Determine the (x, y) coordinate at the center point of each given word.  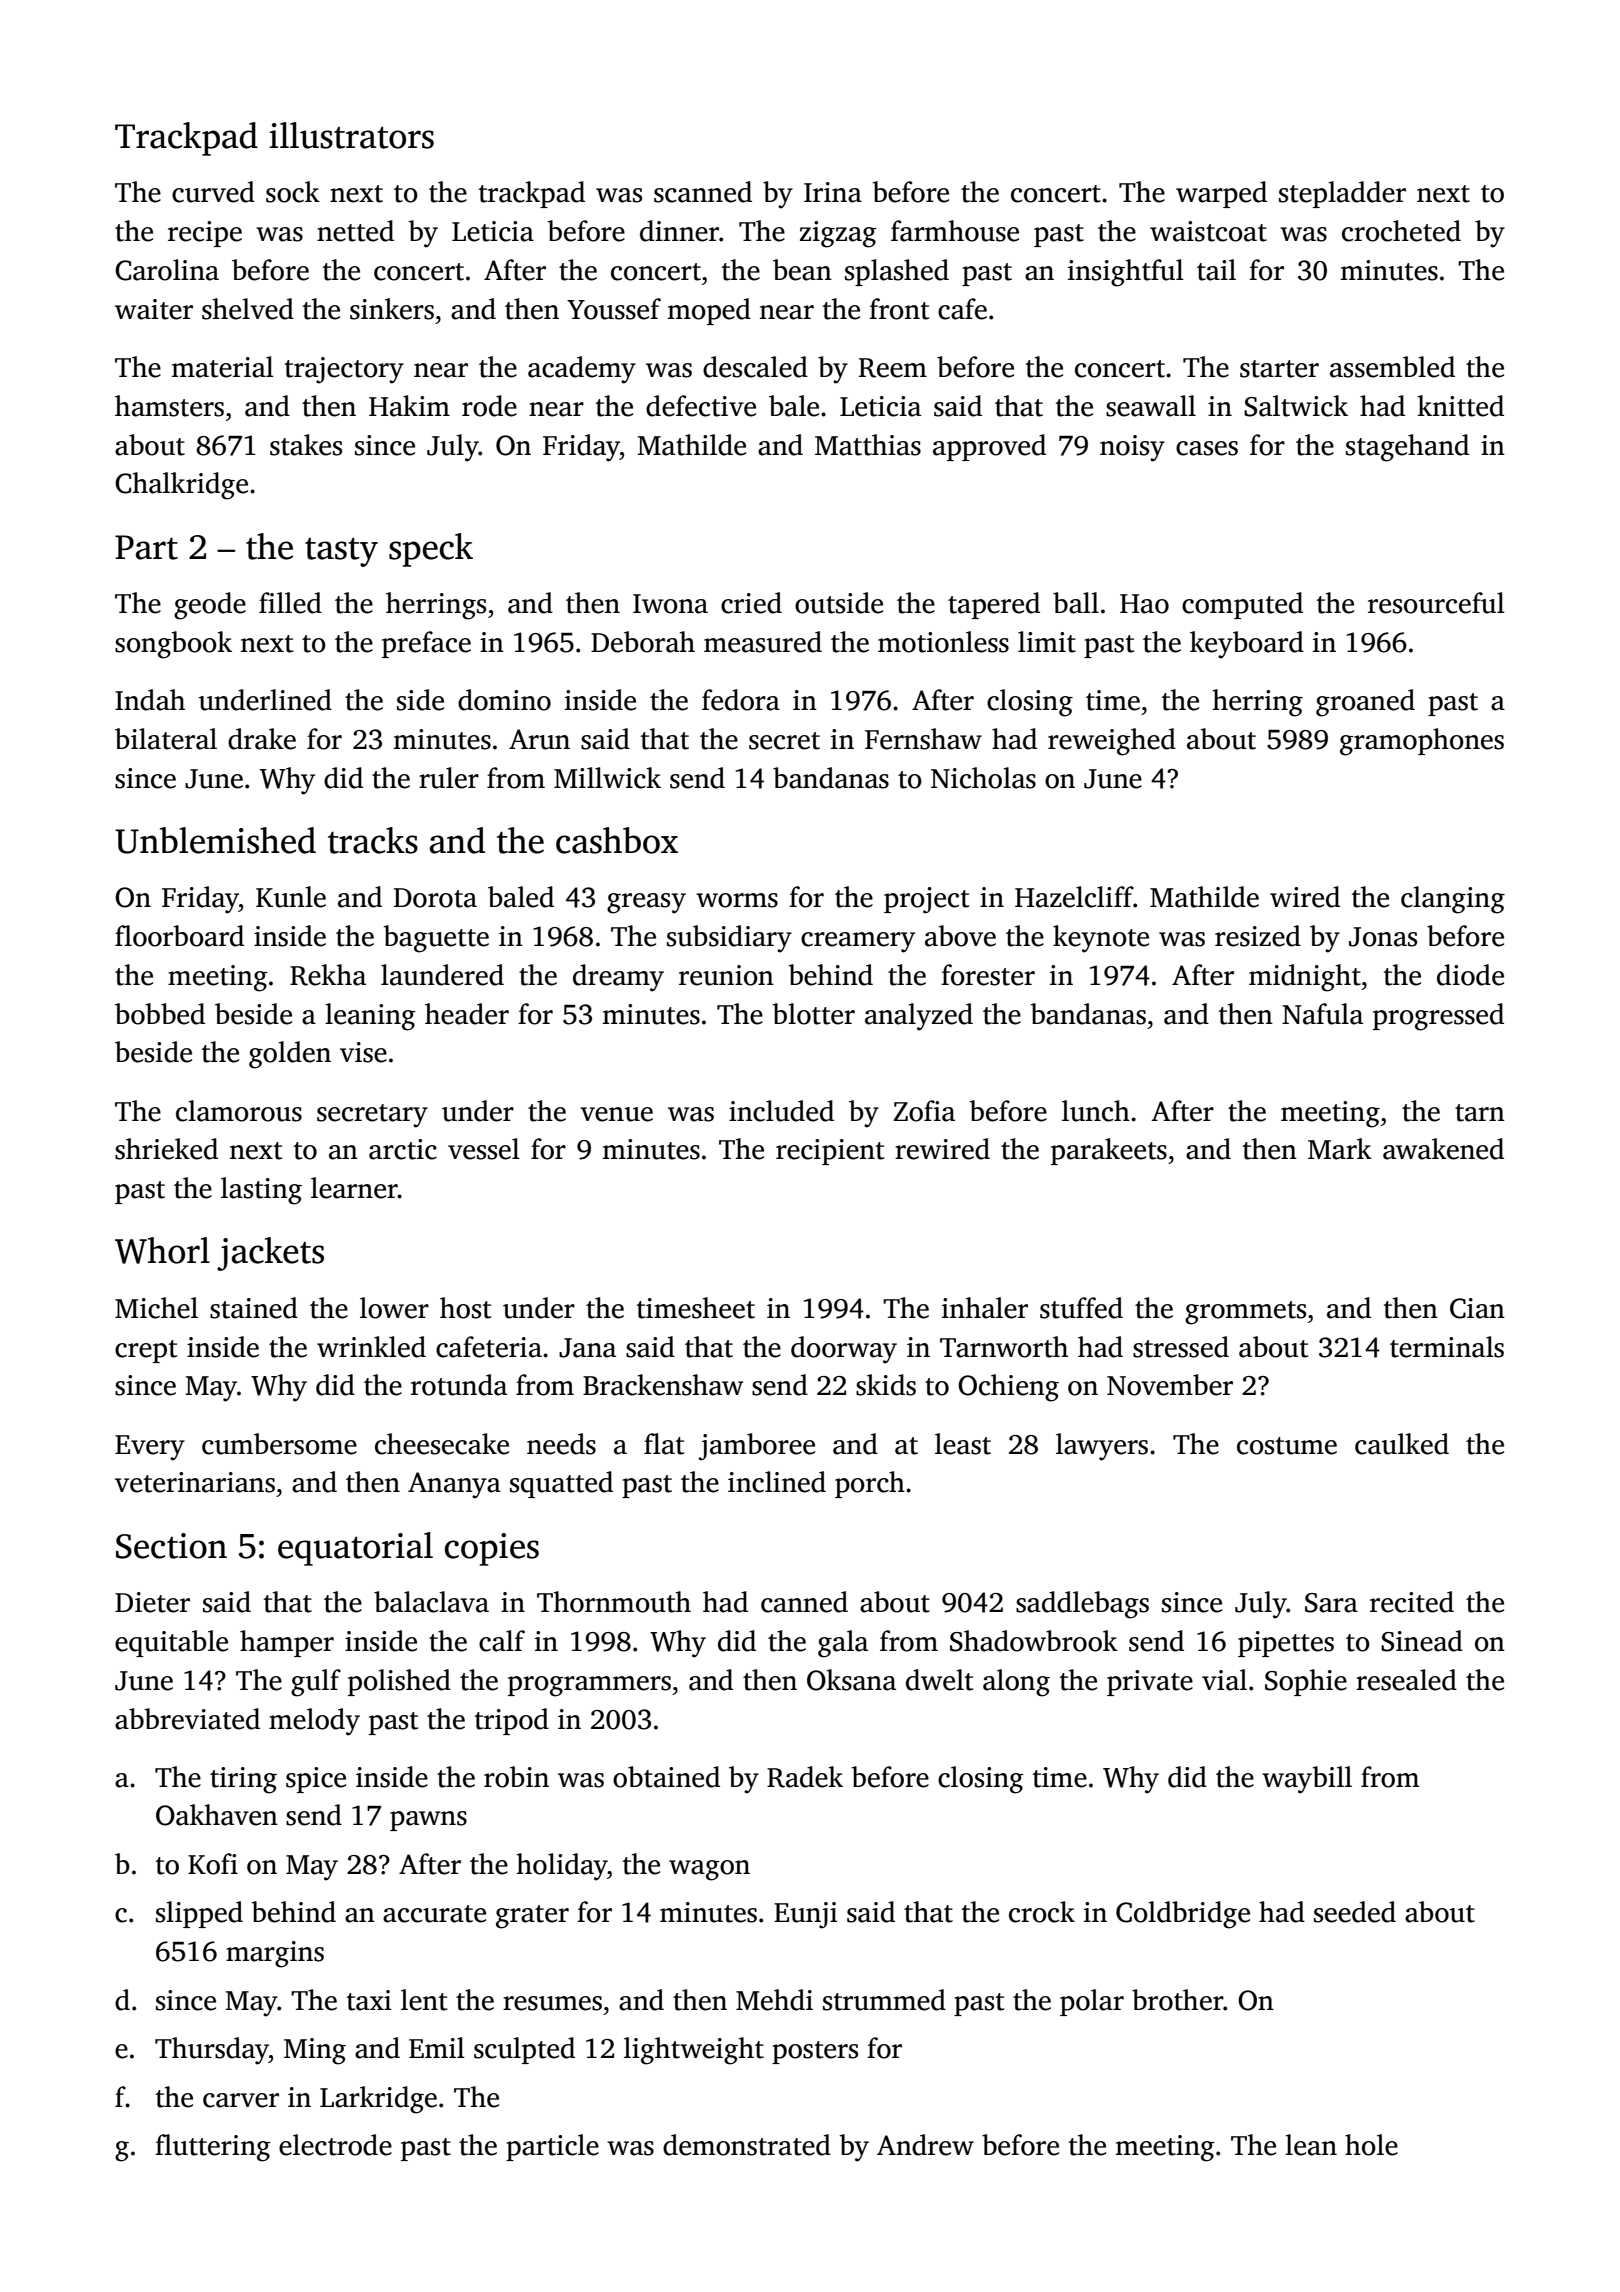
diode (1470, 975)
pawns (428, 1821)
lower (394, 1308)
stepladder (1342, 194)
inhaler (985, 1308)
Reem (893, 368)
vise (363, 1052)
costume (1287, 1446)
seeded (1355, 1912)
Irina (833, 192)
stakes (306, 445)
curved (213, 192)
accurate (434, 1914)
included (781, 1111)
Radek (805, 1777)
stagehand (1407, 448)
